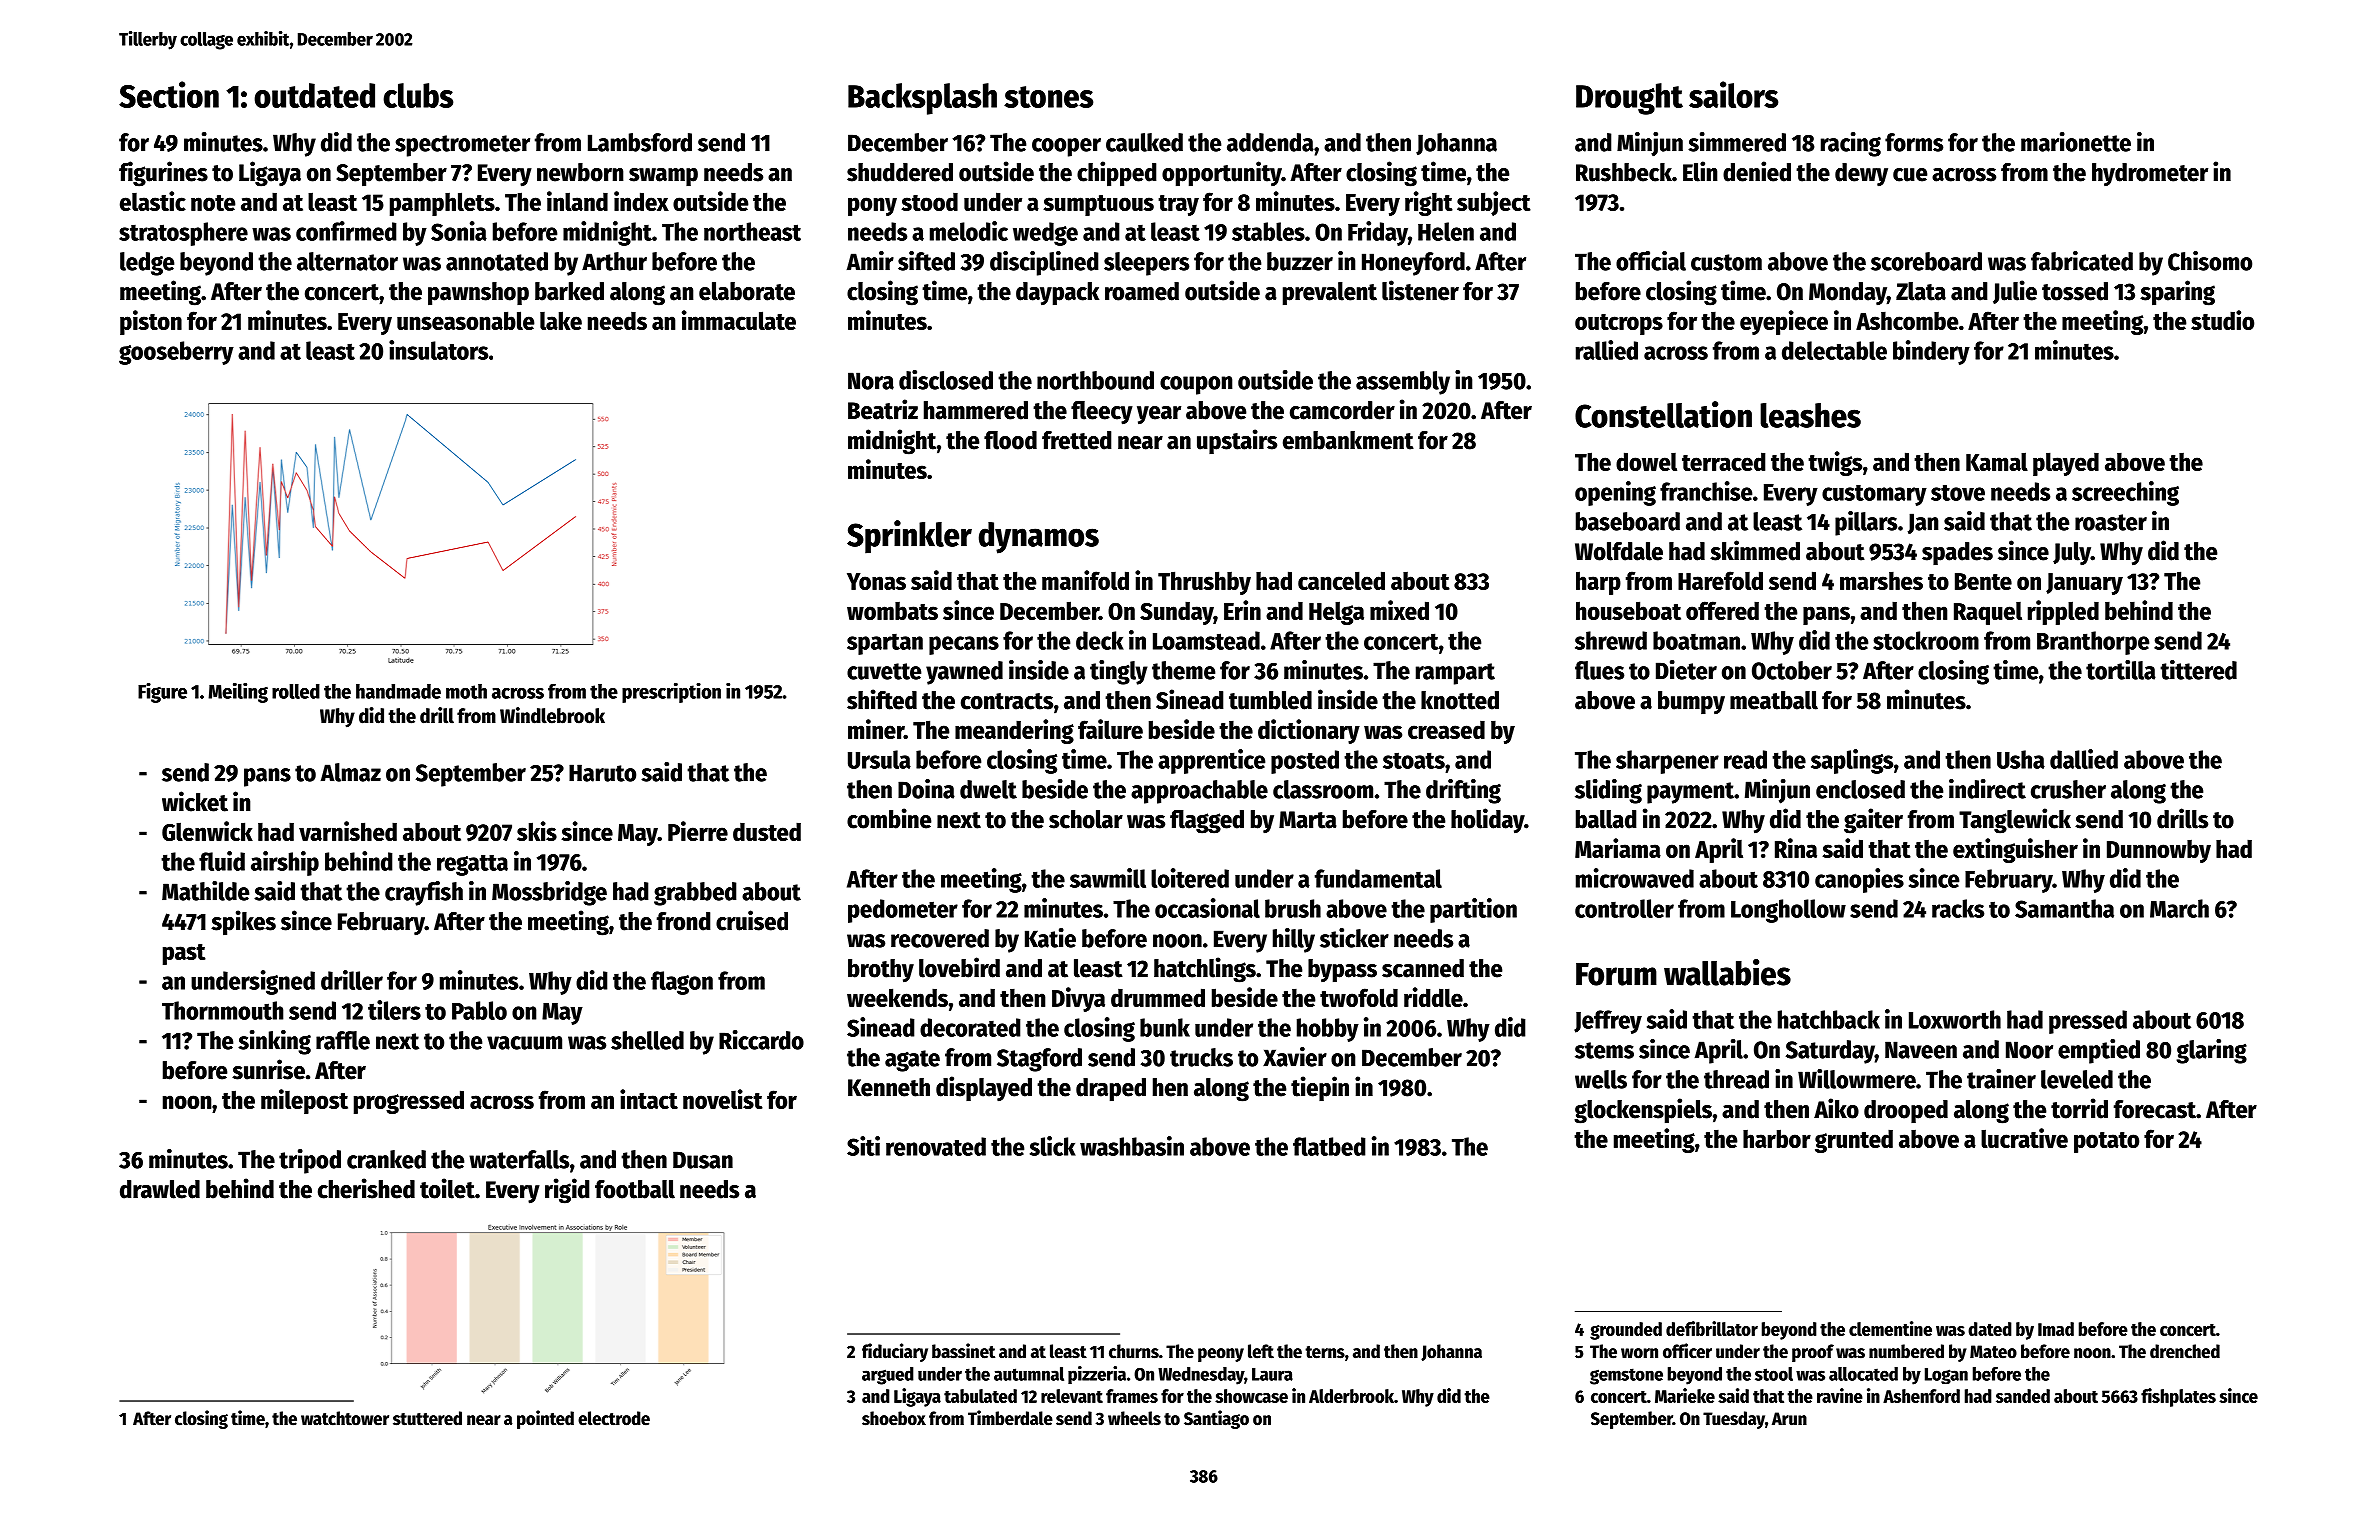 The height and width of the screenshot is (1540, 2380). Describe the element at coordinates (922, 99) in the screenshot. I see `Backsplash` at that location.
